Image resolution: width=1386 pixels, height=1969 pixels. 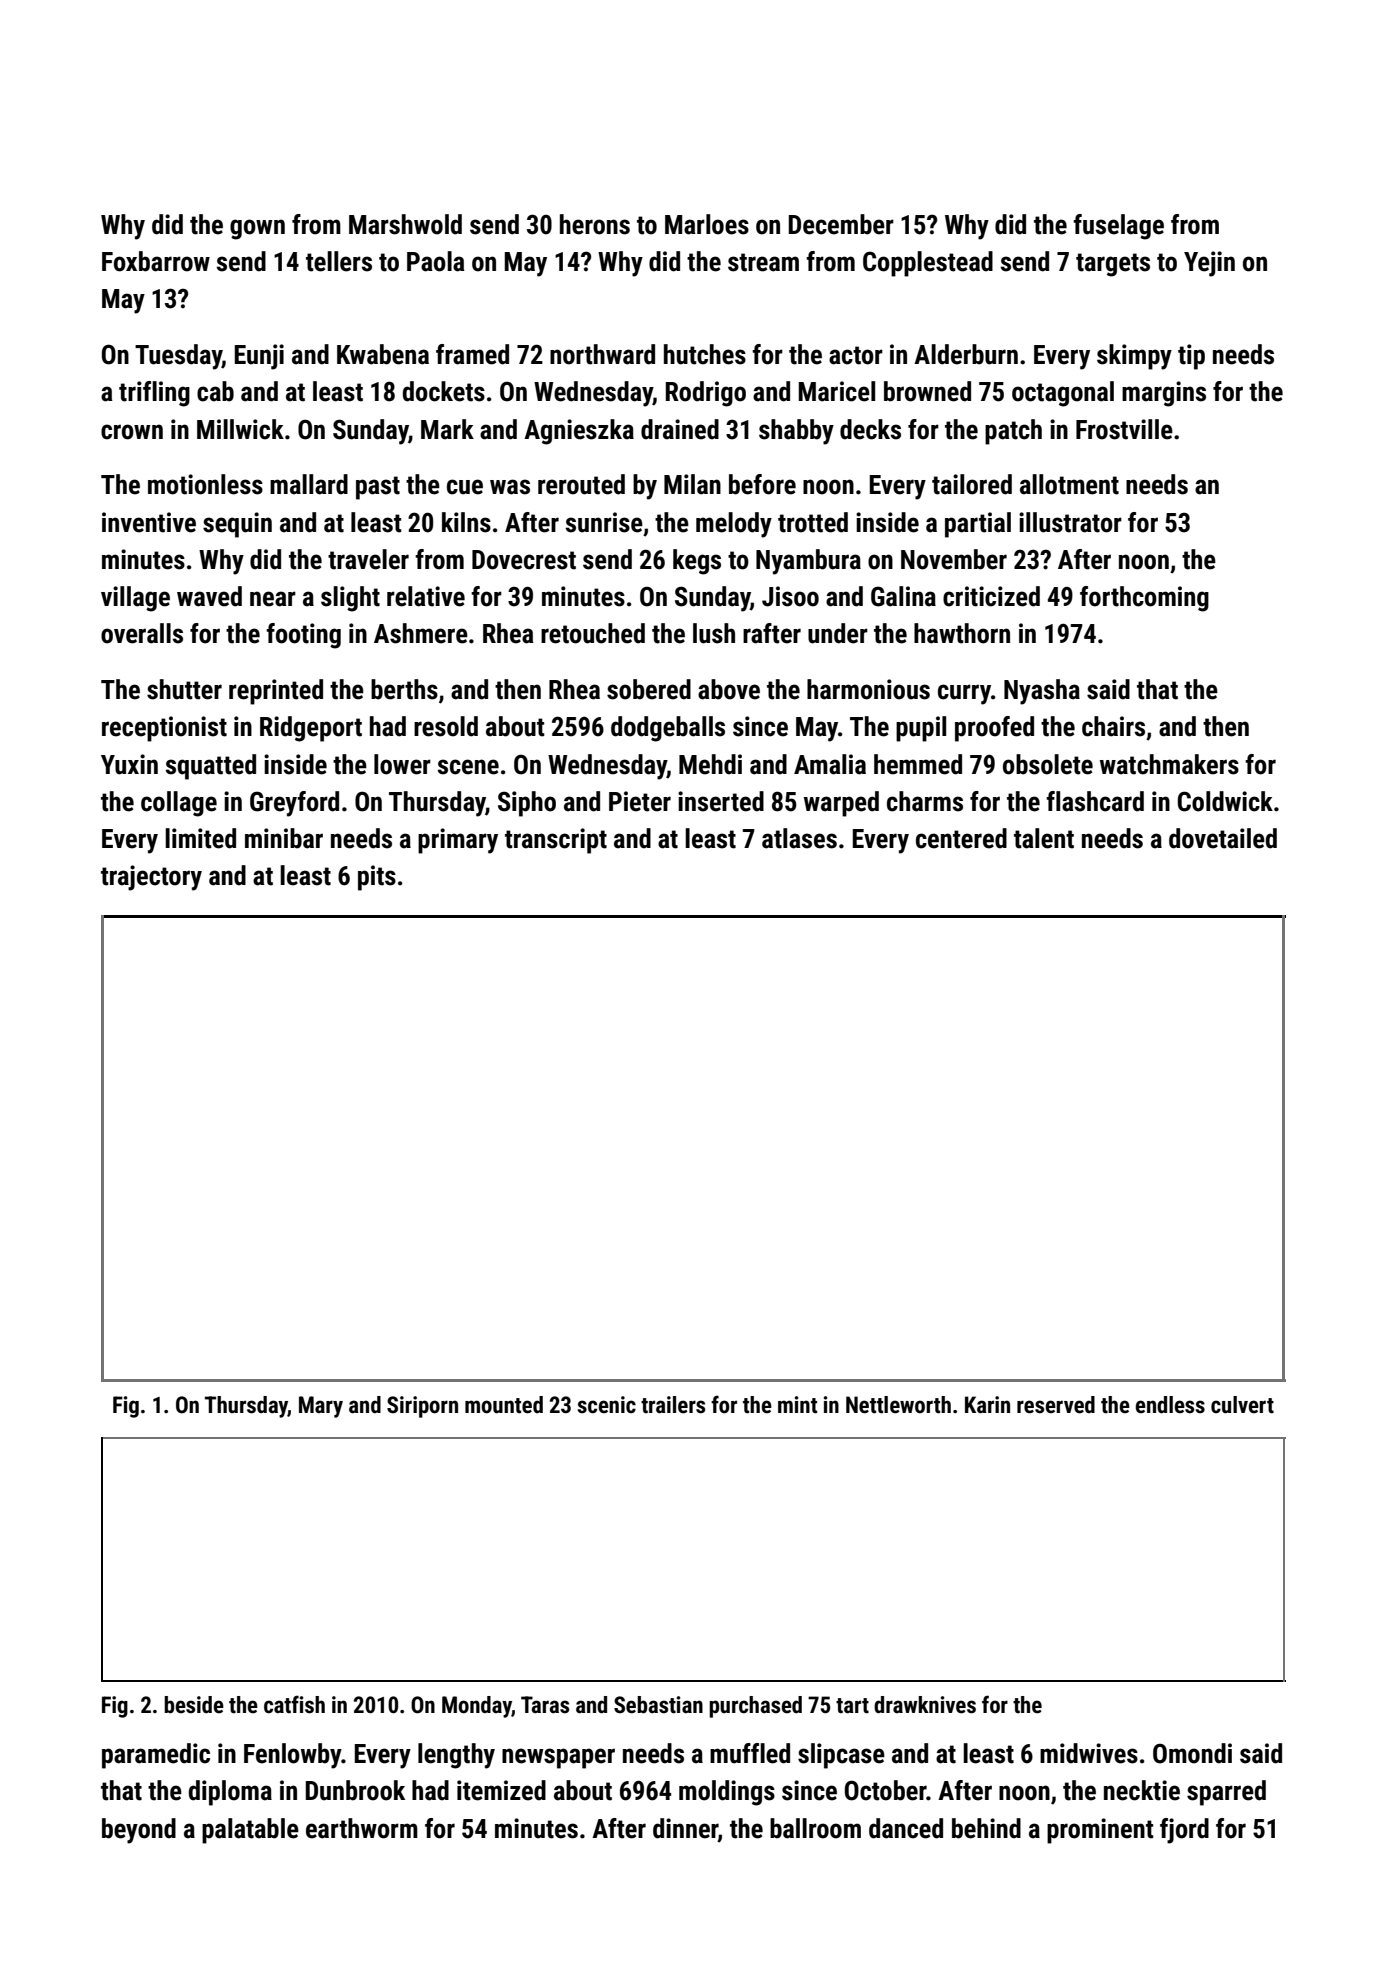 I want to click on Siriporn, so click(x=422, y=1407).
